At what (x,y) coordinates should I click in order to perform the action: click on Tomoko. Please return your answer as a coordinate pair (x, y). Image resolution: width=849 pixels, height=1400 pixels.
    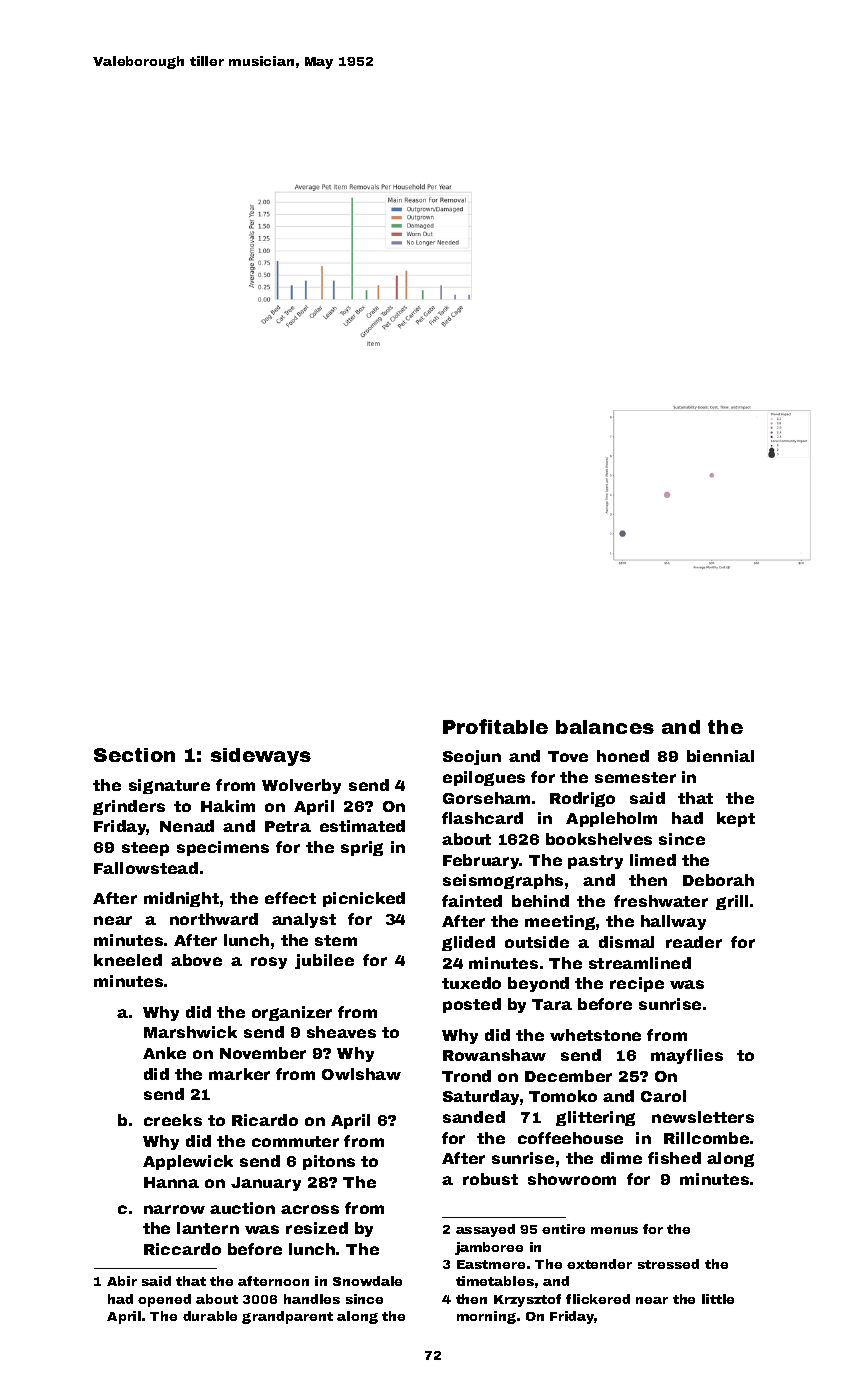
    Looking at the image, I should click on (563, 1096).
